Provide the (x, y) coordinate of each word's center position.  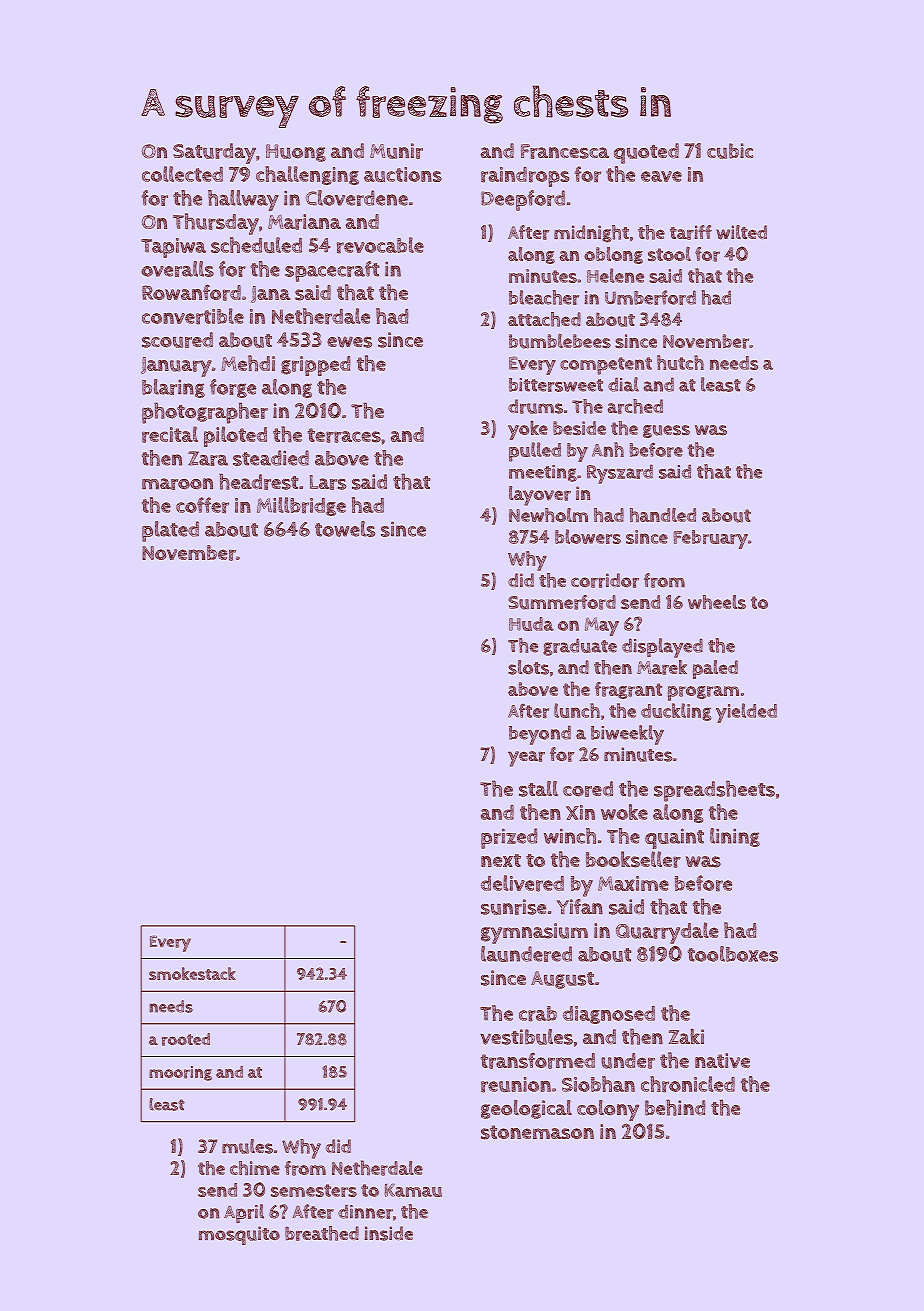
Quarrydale (667, 933)
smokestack (192, 973)
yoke (528, 430)
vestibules (526, 1037)
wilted (741, 232)
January (176, 367)
